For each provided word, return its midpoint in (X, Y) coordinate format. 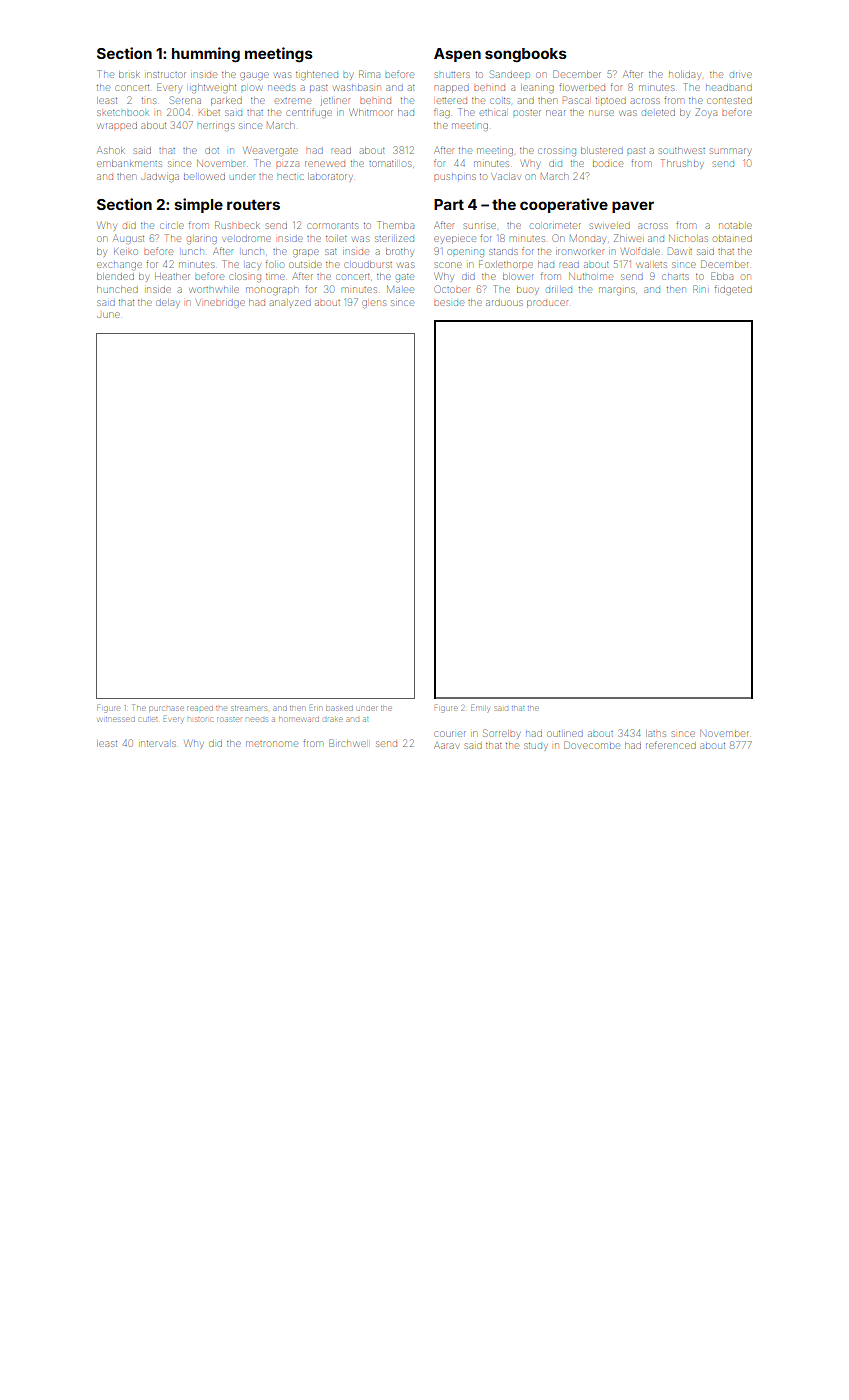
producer (547, 304)
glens (374, 303)
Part (449, 204)
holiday (684, 75)
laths (656, 733)
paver (633, 207)
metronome (272, 744)
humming (206, 55)
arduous (504, 303)
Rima (369, 74)
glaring (202, 240)
